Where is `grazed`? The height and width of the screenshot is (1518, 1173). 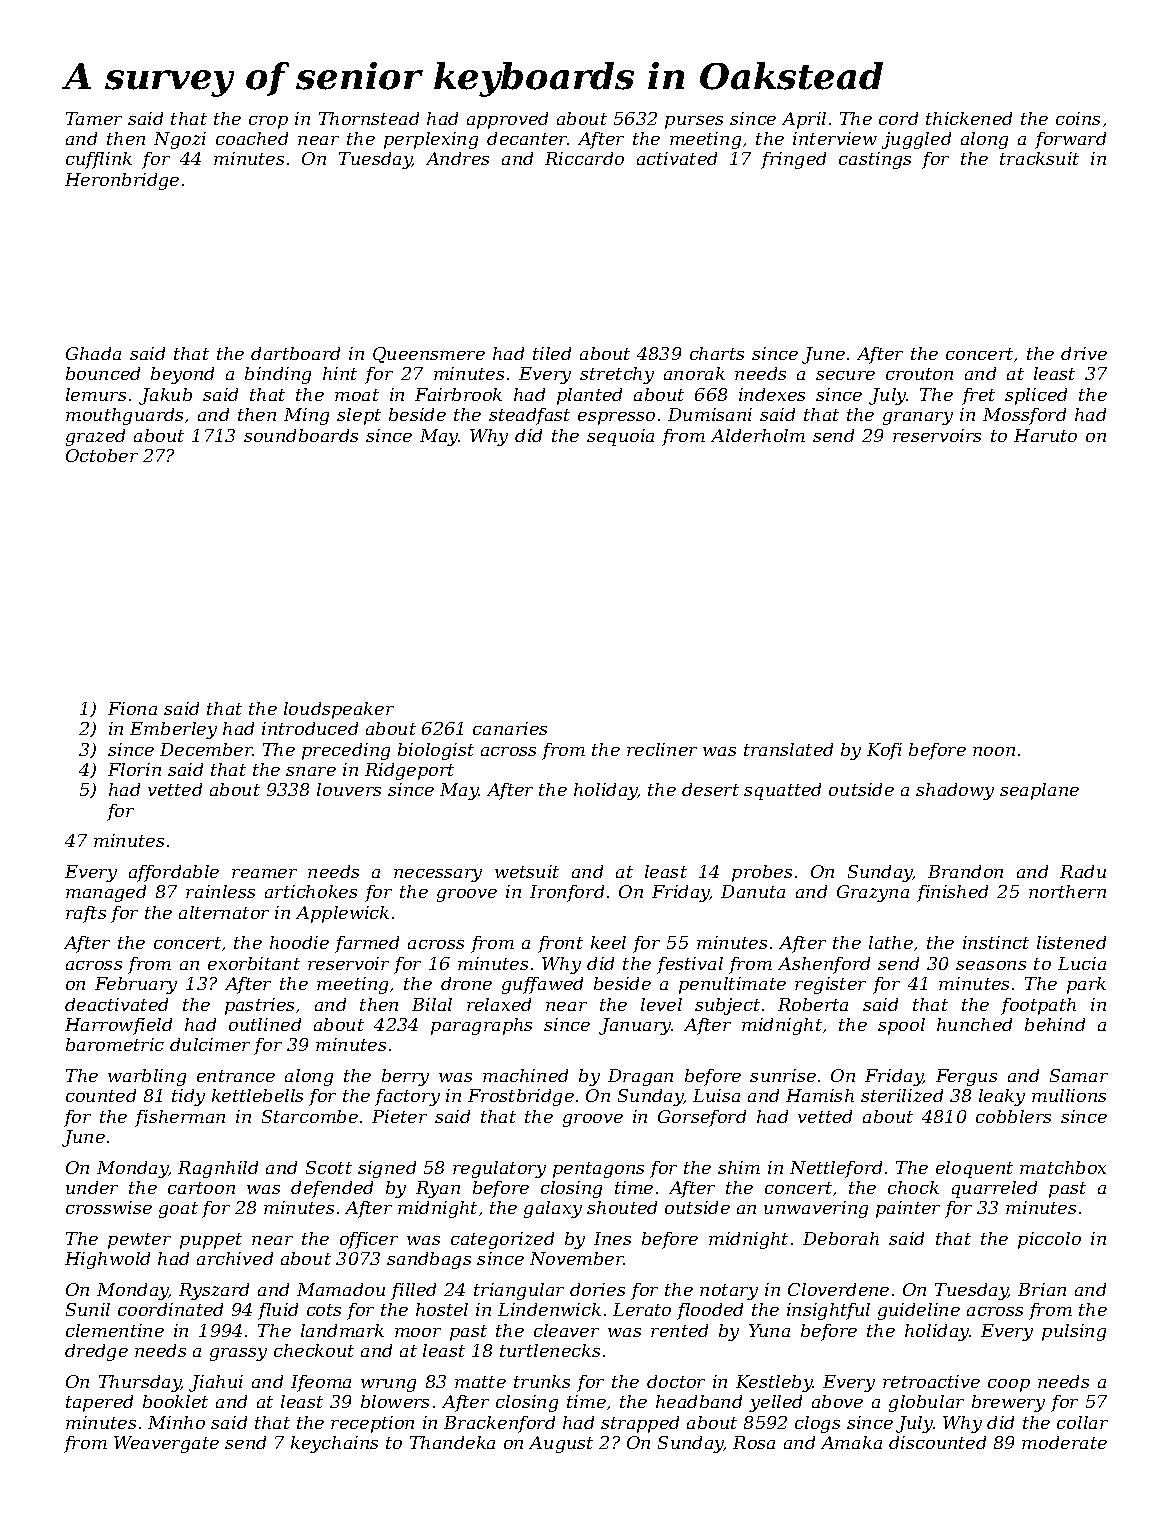 grazed is located at coordinates (95, 437).
